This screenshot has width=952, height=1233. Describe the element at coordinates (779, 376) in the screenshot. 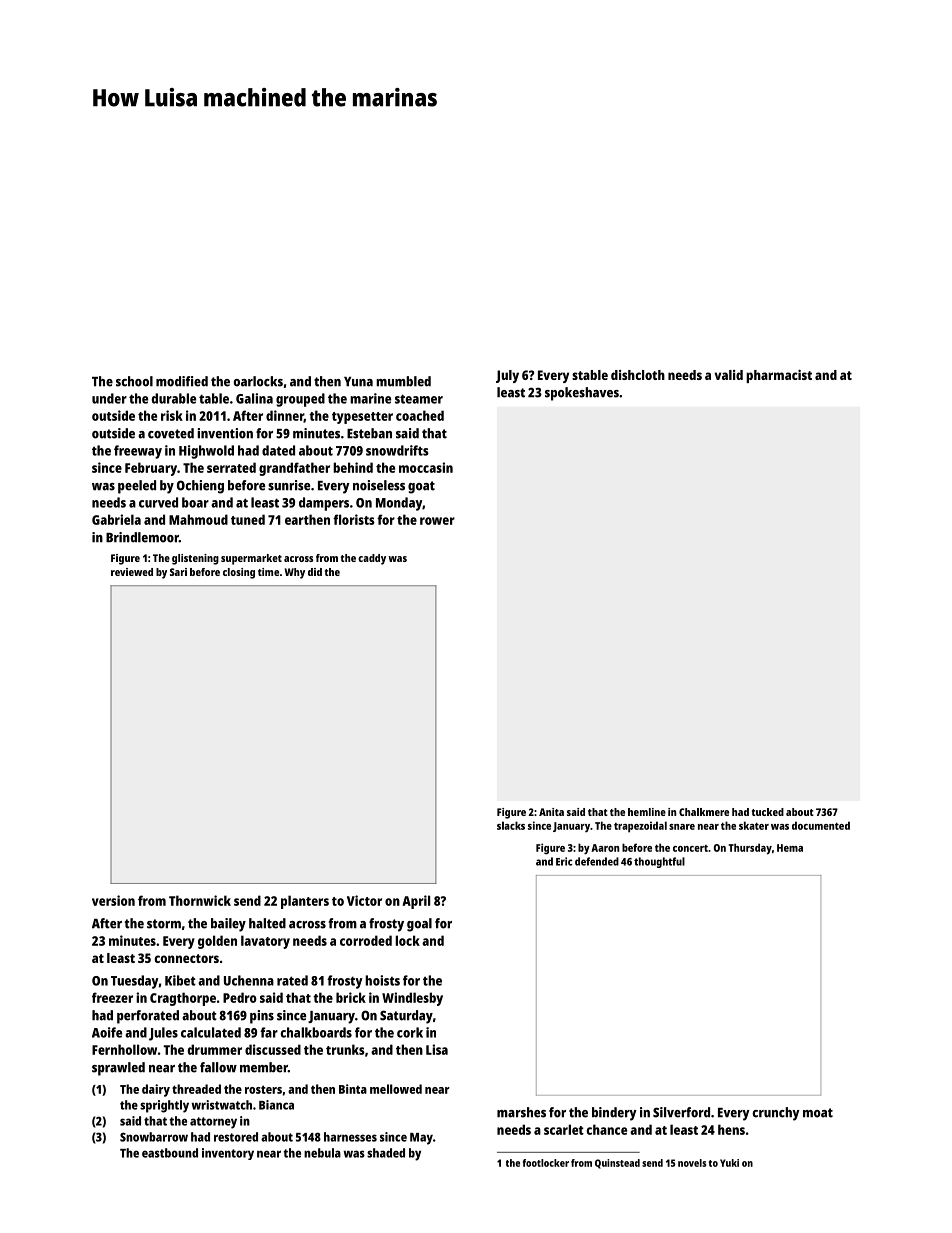

I see `pharmacist` at that location.
